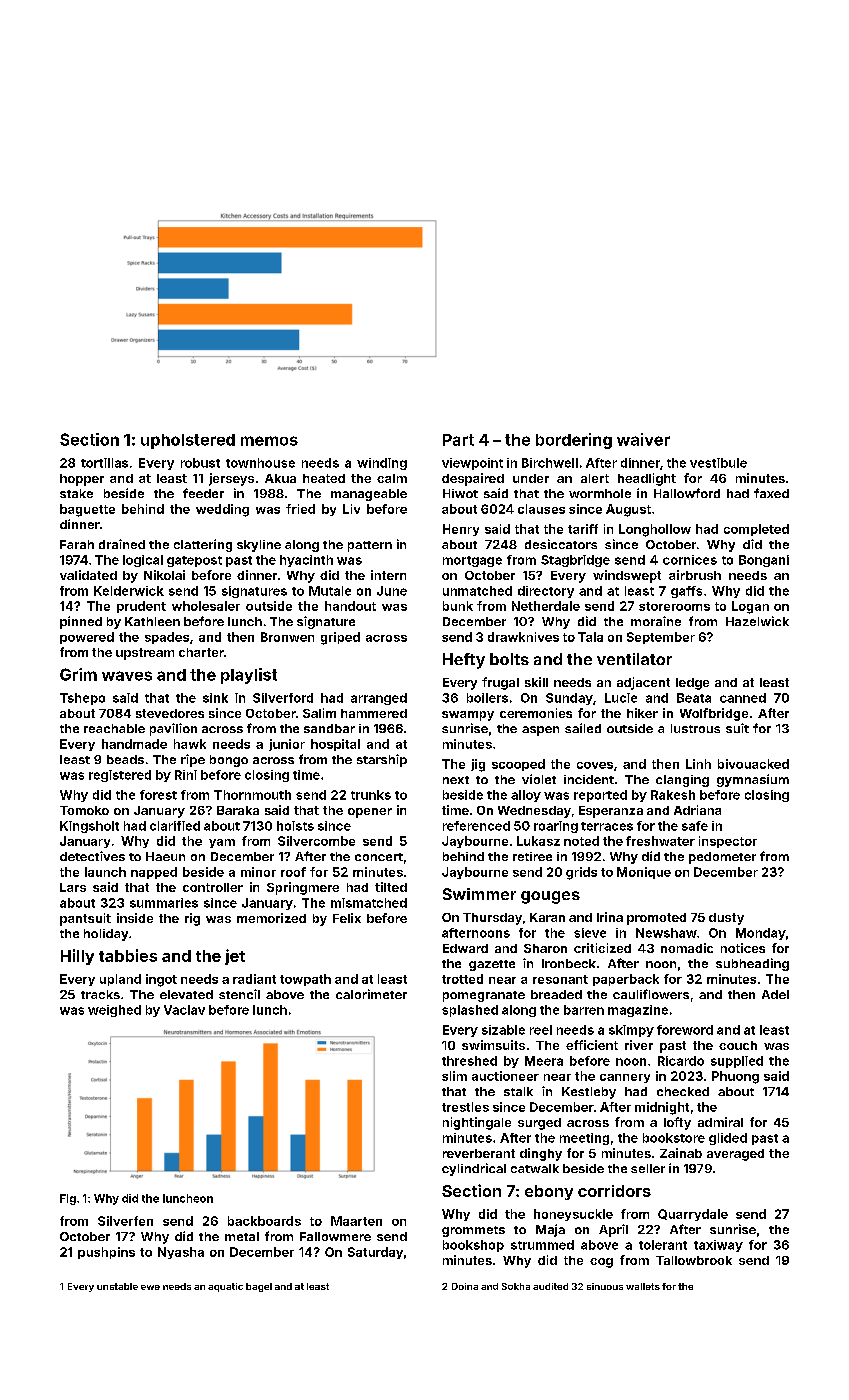 The image size is (849, 1400). What do you see at coordinates (750, 607) in the screenshot?
I see `Logan` at bounding box center [750, 607].
